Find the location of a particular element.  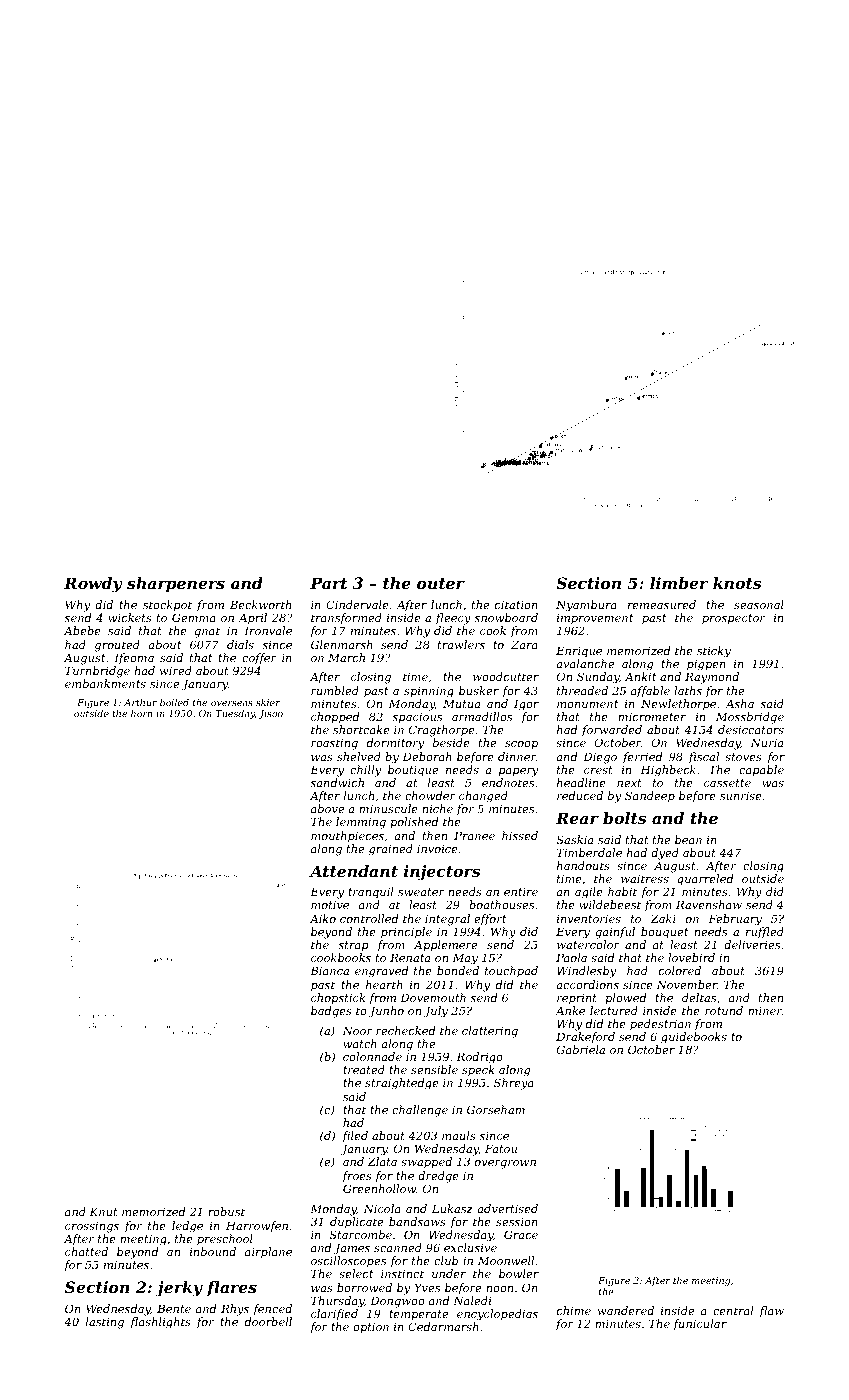

treated is located at coordinates (364, 1069).
